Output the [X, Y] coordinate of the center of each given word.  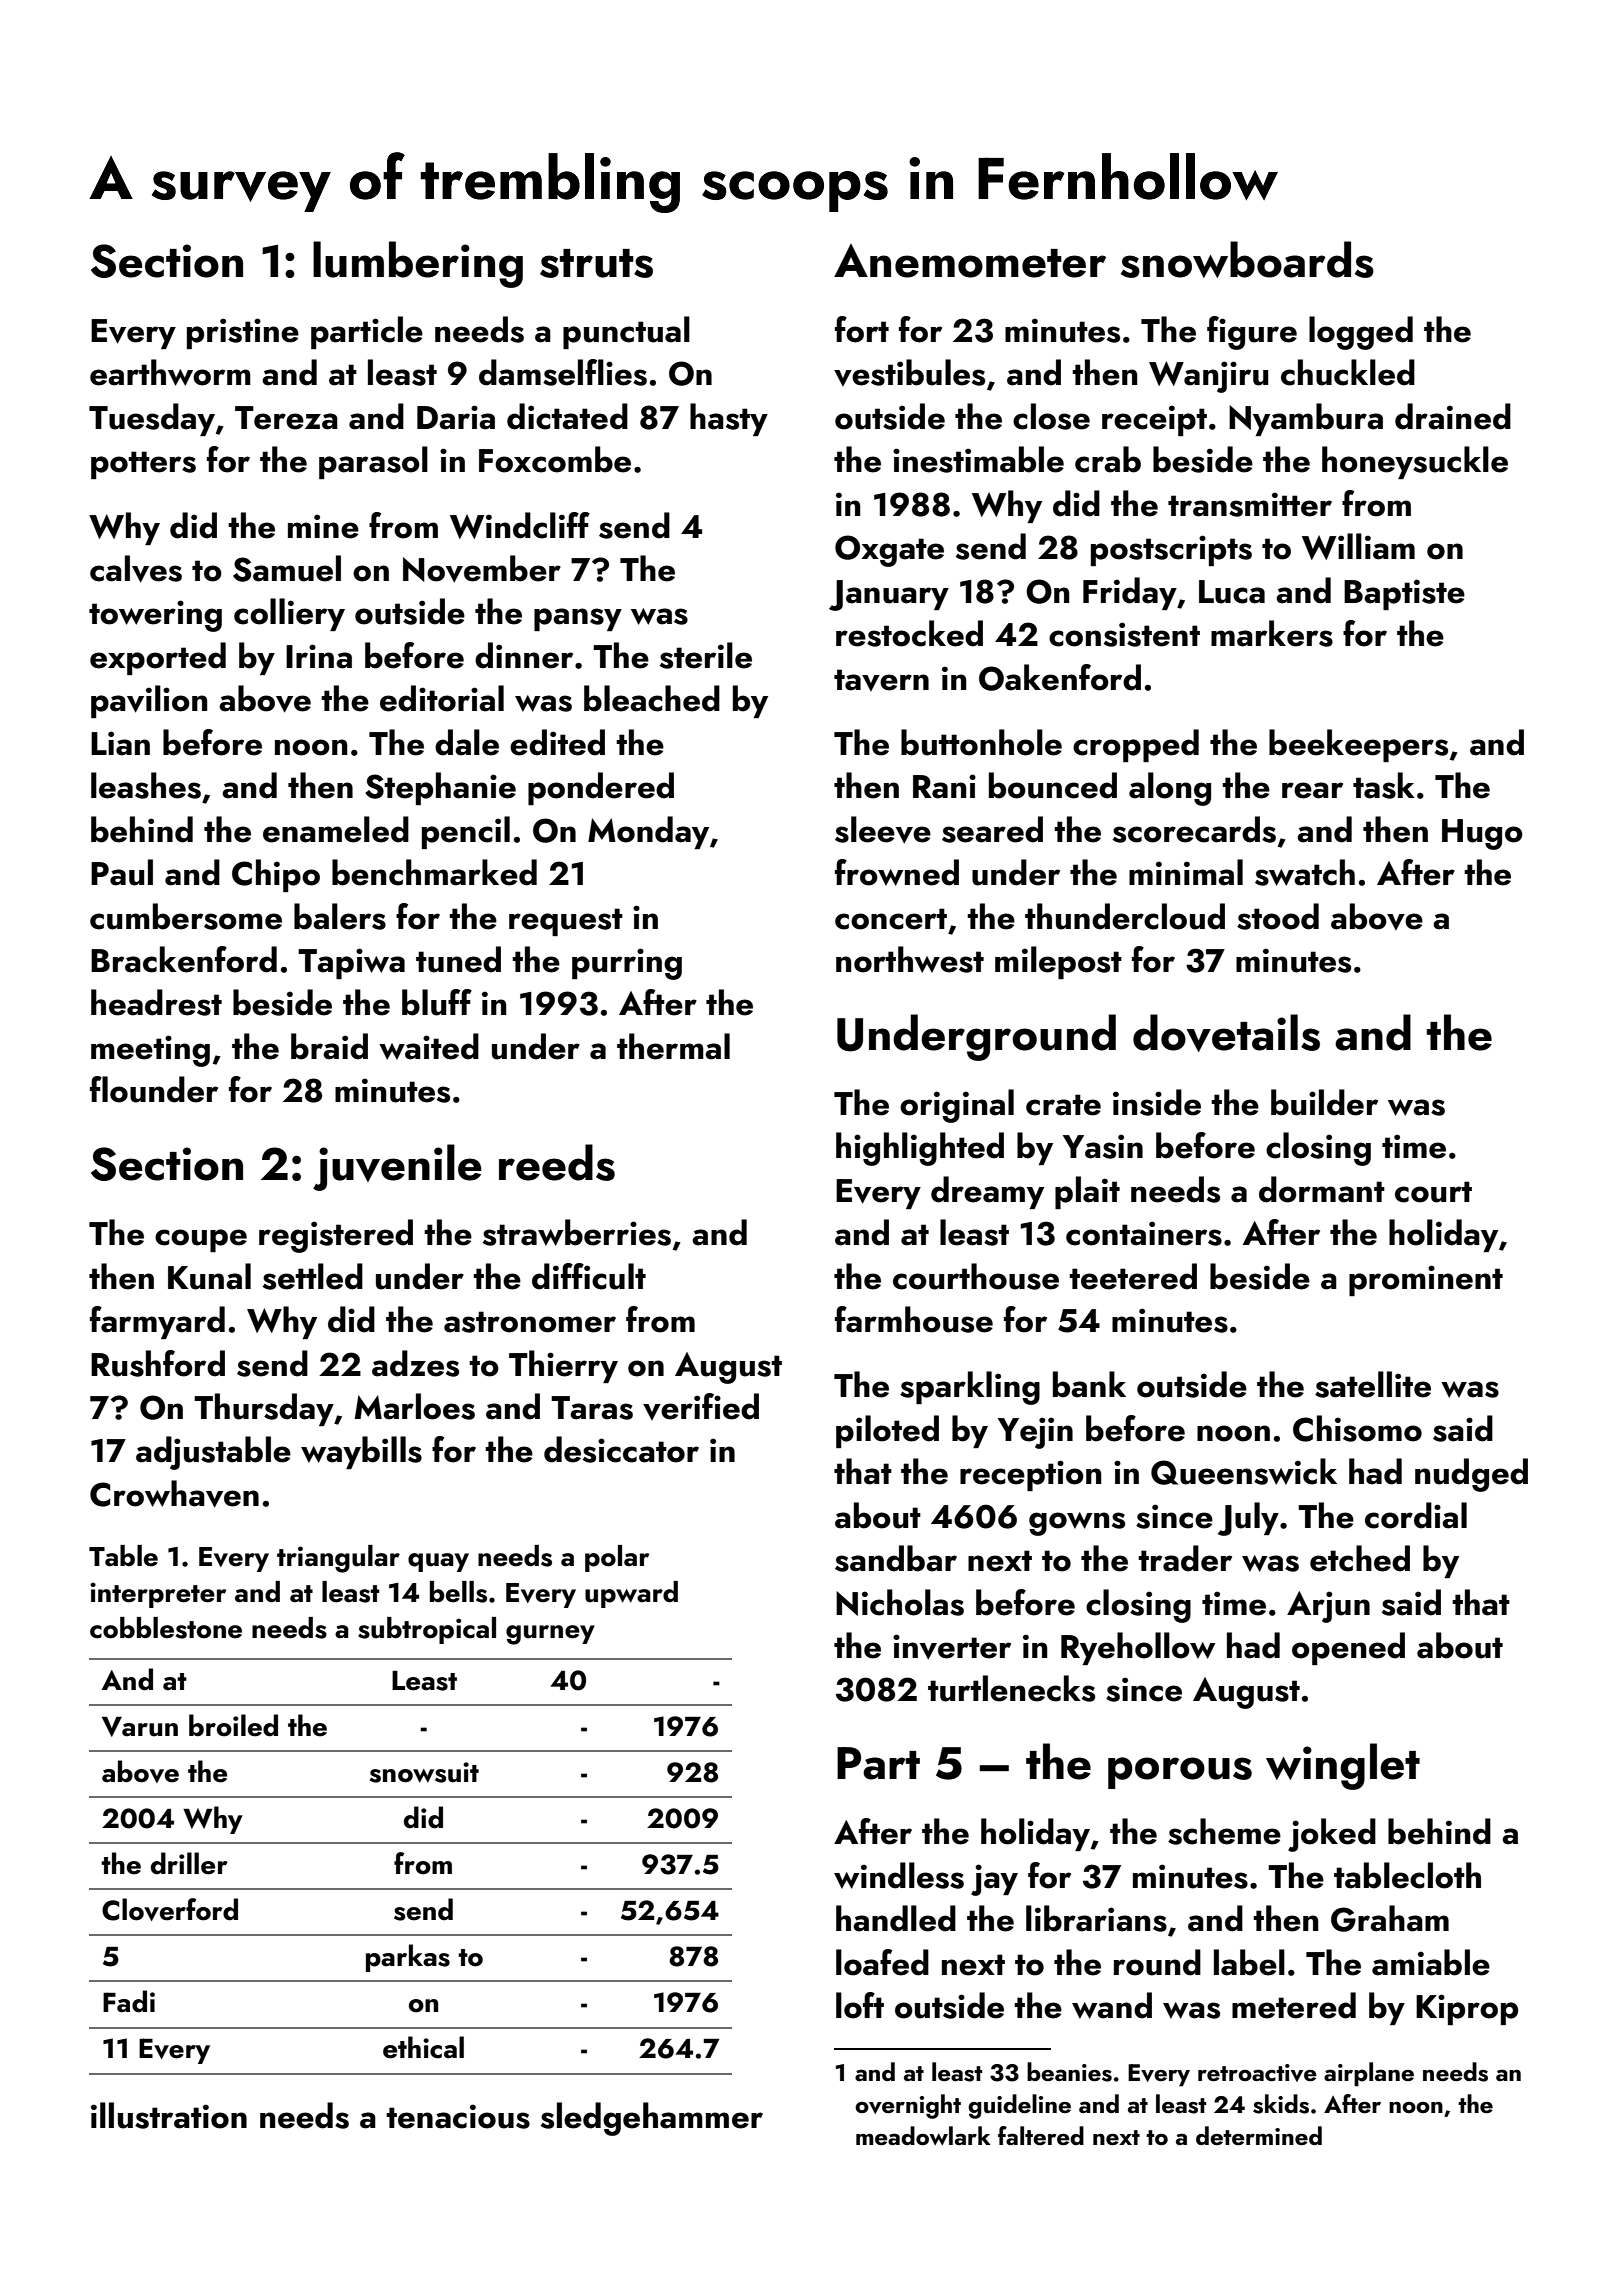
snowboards [1247, 259]
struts [596, 263]
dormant [1322, 1189]
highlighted [920, 1149]
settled [313, 1276]
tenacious [458, 2116]
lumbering [418, 264]
